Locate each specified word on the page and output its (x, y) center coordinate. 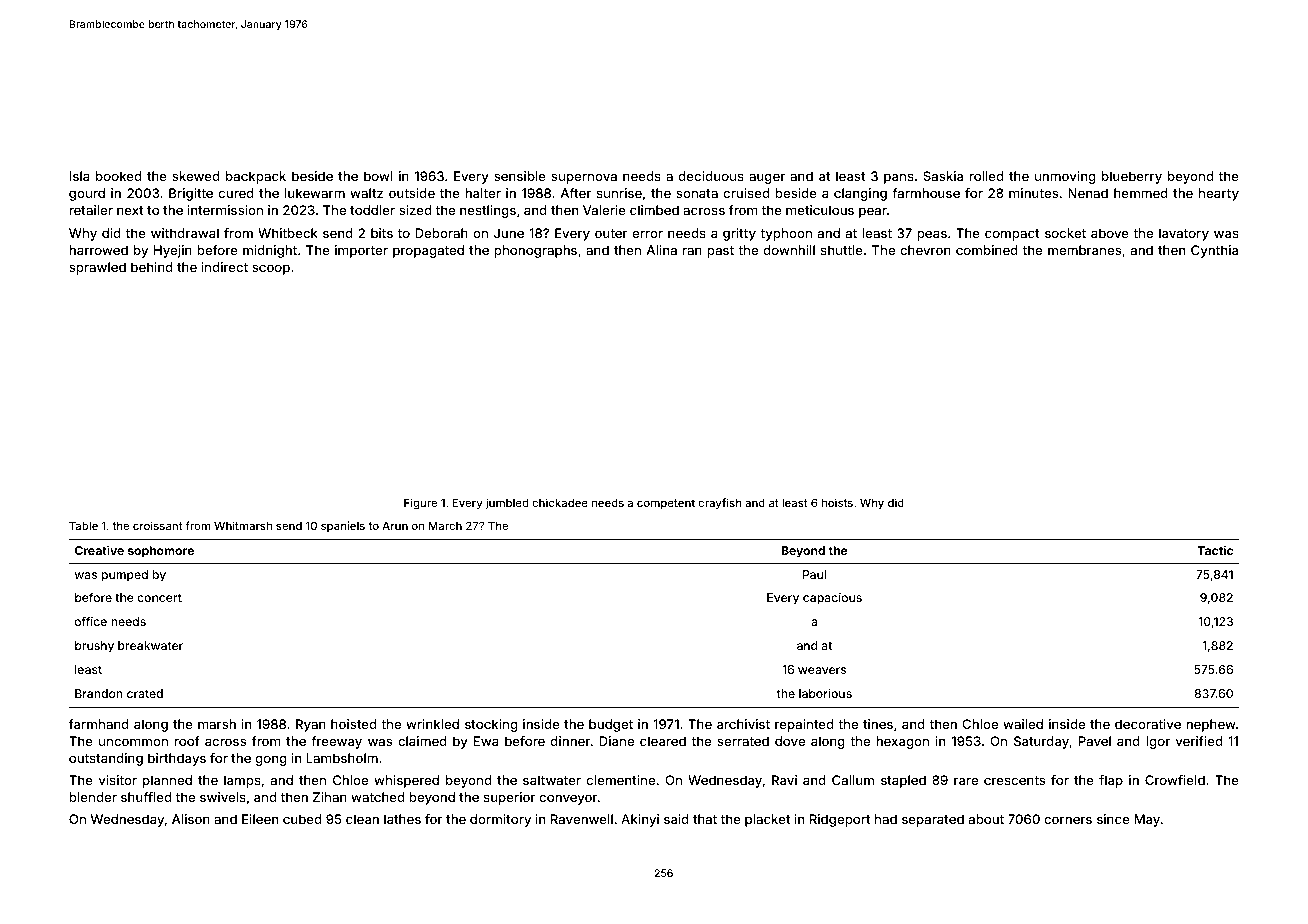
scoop (271, 269)
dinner (570, 741)
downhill (789, 250)
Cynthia (1214, 251)
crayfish (720, 504)
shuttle (842, 250)
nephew (1211, 725)
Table (83, 525)
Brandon (99, 693)
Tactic (1215, 550)
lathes (402, 819)
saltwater (552, 780)
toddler (372, 210)
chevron (925, 250)
